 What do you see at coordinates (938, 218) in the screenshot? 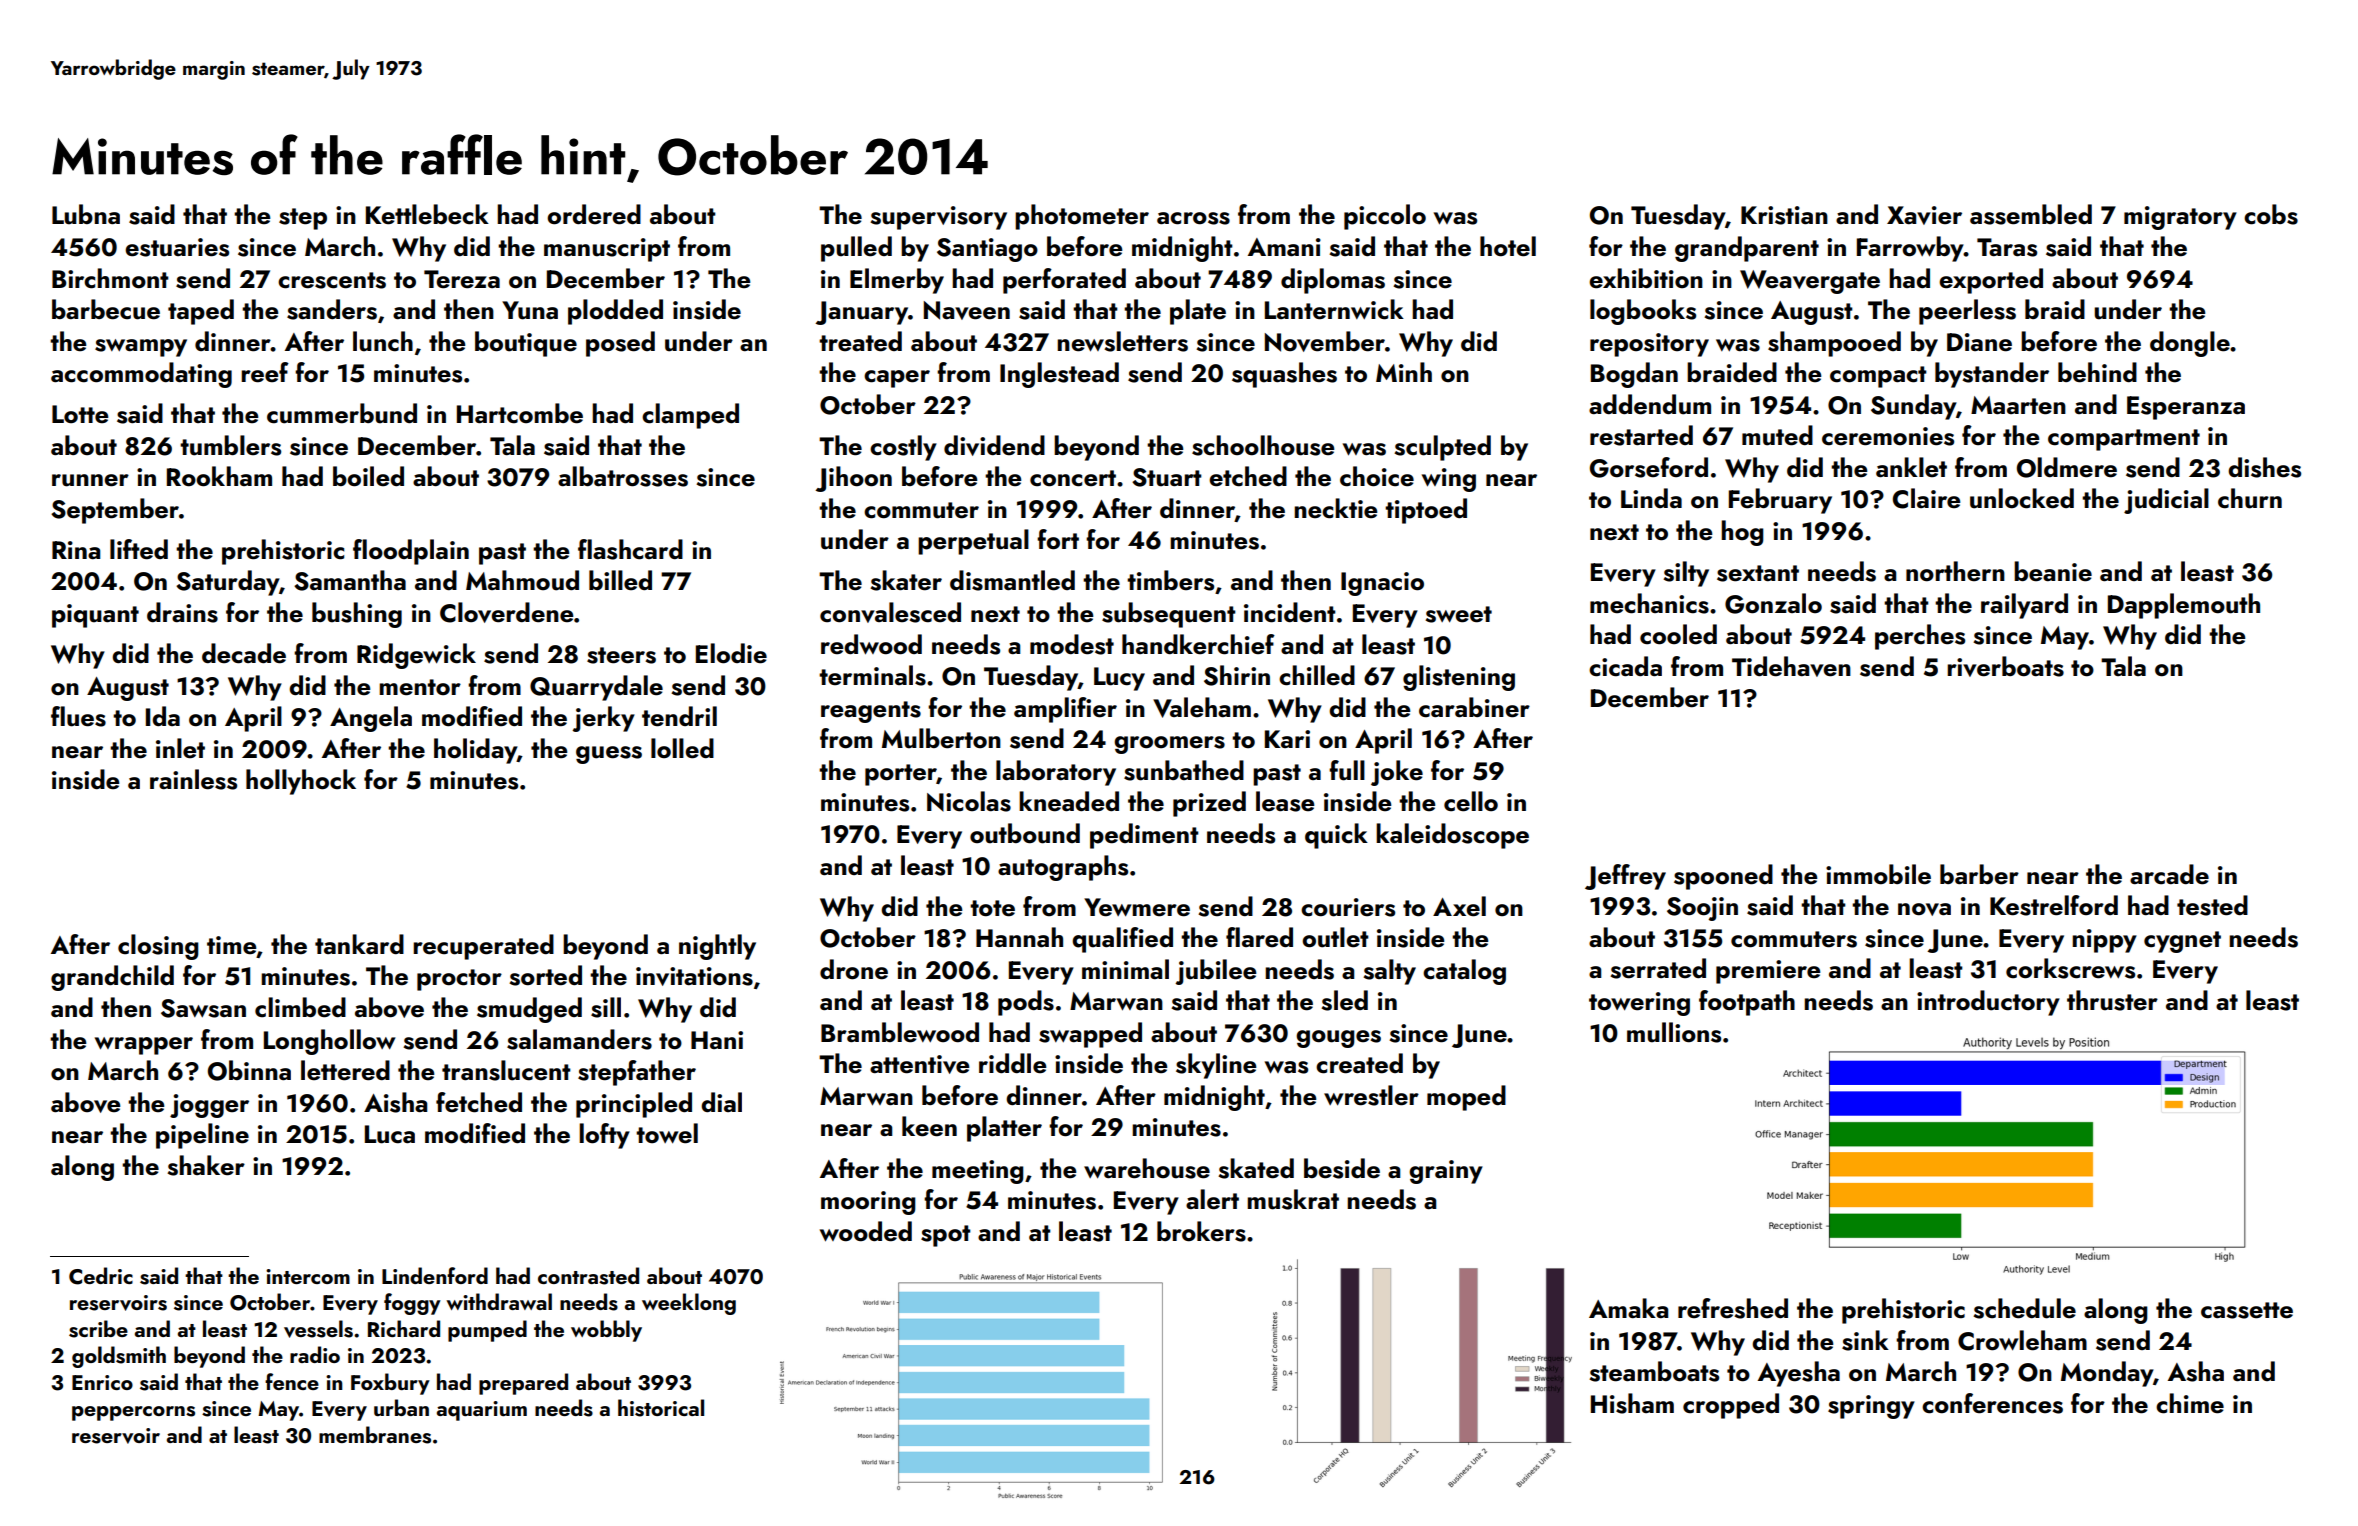
I see `supervisory` at bounding box center [938, 218].
